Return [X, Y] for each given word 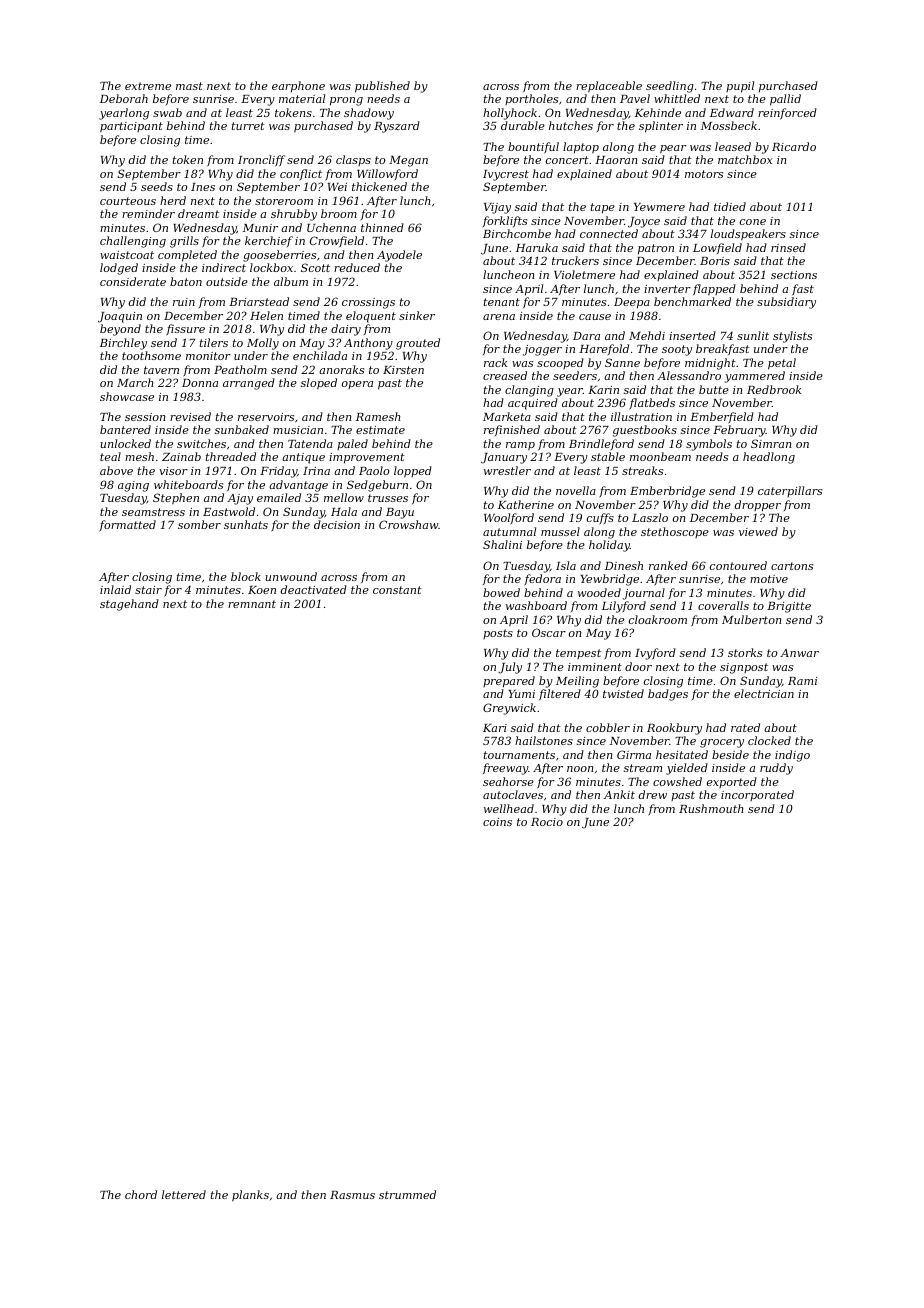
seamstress [153, 512]
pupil [740, 87]
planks [250, 1196]
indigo [792, 756]
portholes [531, 99]
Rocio [547, 822]
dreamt [198, 213]
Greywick [509, 709]
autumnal [509, 531]
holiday [609, 546]
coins [497, 822]
